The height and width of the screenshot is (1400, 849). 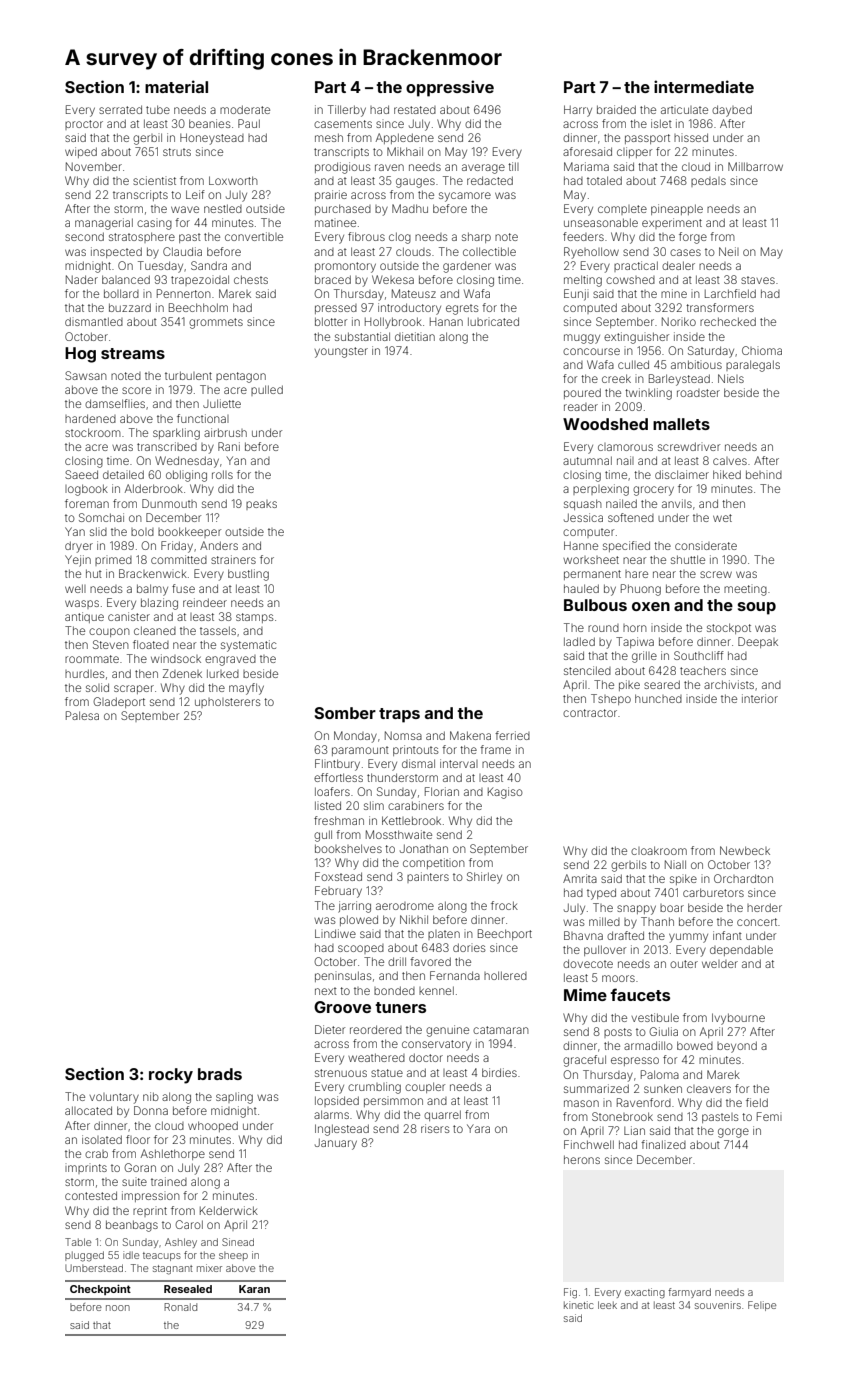 I want to click on softened, so click(x=631, y=517).
